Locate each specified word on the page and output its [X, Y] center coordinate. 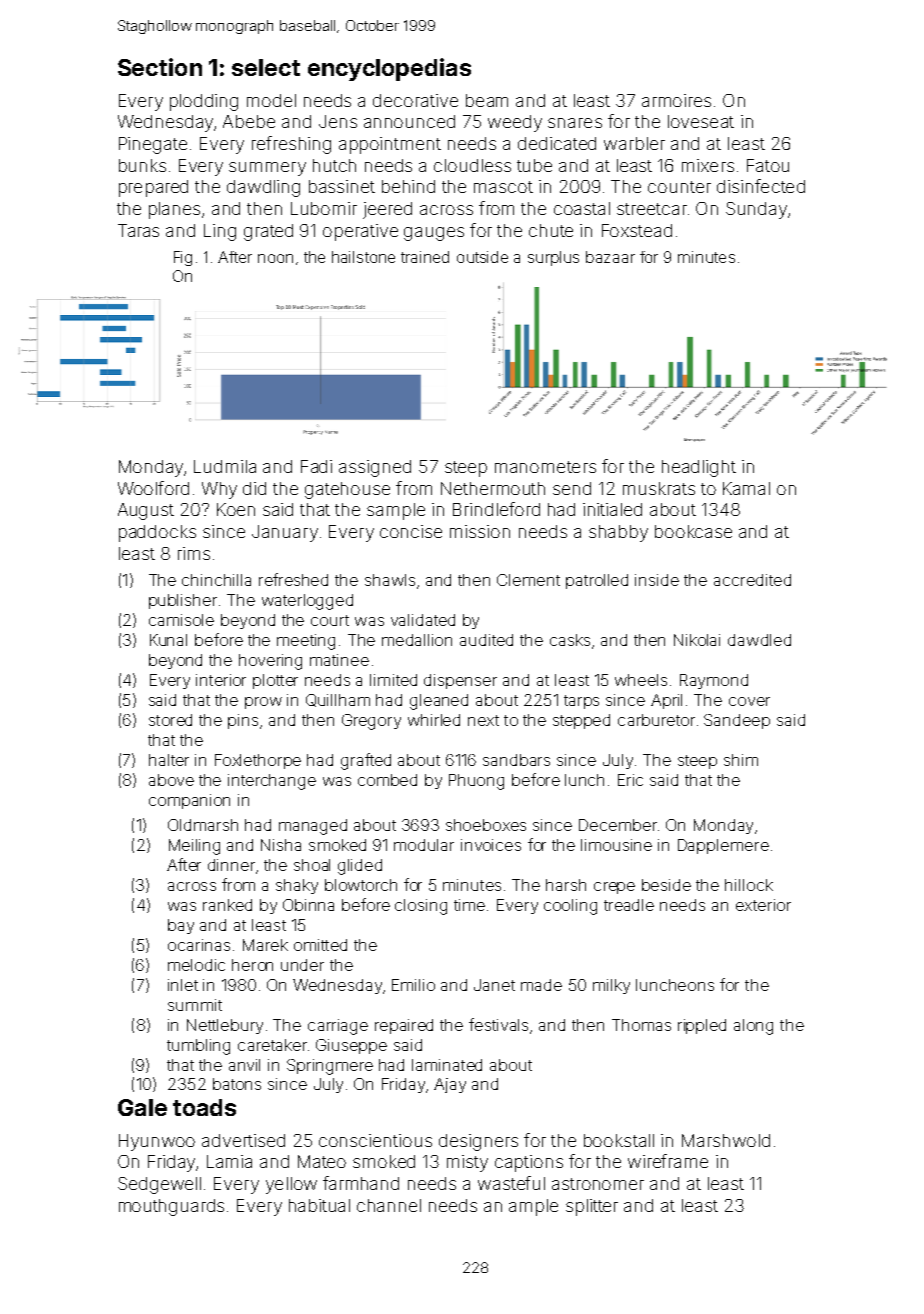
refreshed [293, 579]
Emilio [413, 985]
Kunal [168, 640]
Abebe [249, 121]
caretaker [272, 1045]
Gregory [371, 722]
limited [393, 680]
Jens [338, 121]
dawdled [759, 640]
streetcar [652, 209]
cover [749, 701]
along [753, 1027]
